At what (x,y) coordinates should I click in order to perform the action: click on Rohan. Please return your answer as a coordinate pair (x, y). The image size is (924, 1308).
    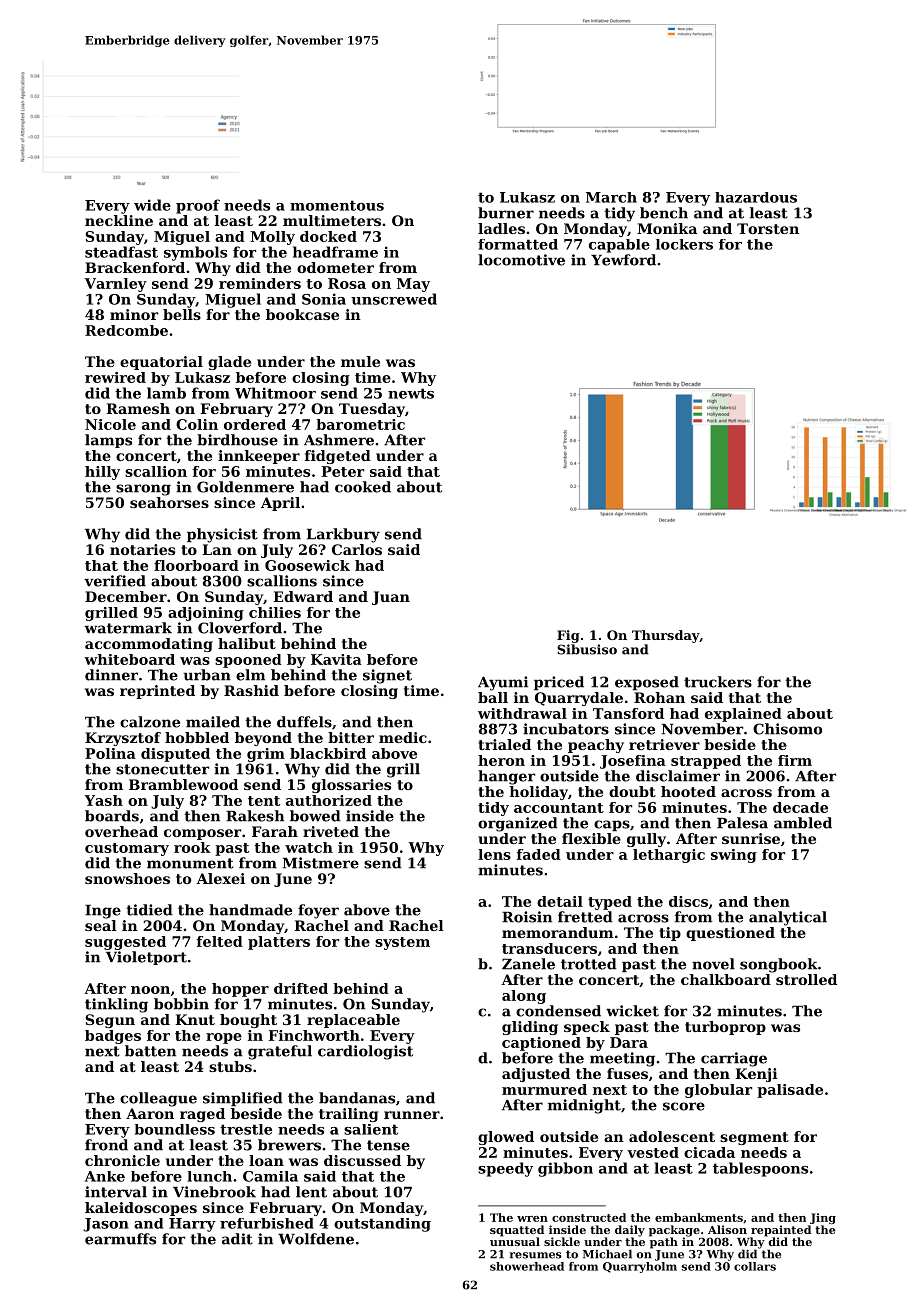
    Looking at the image, I should click on (659, 697).
